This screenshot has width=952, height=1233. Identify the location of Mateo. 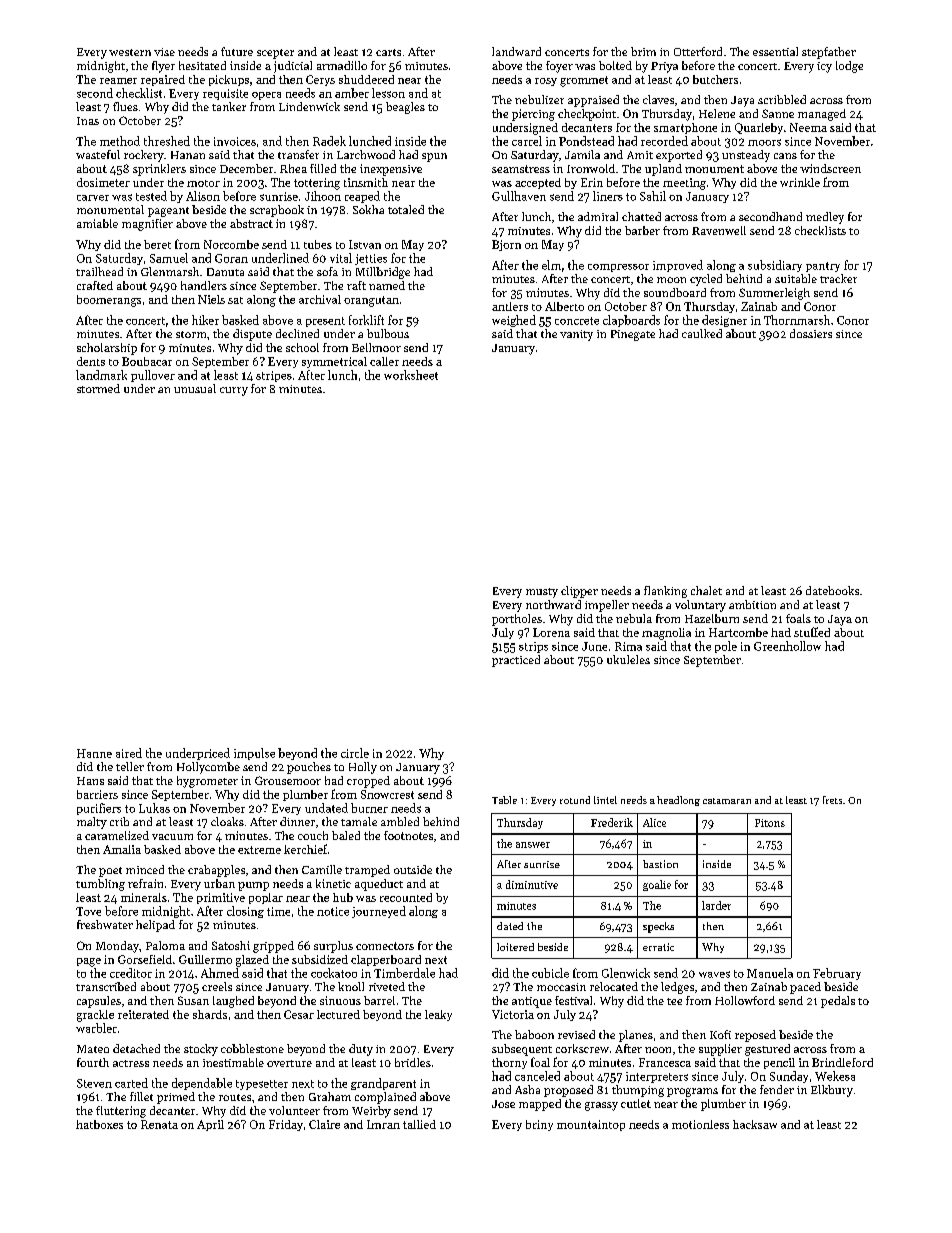
(93, 1049).
